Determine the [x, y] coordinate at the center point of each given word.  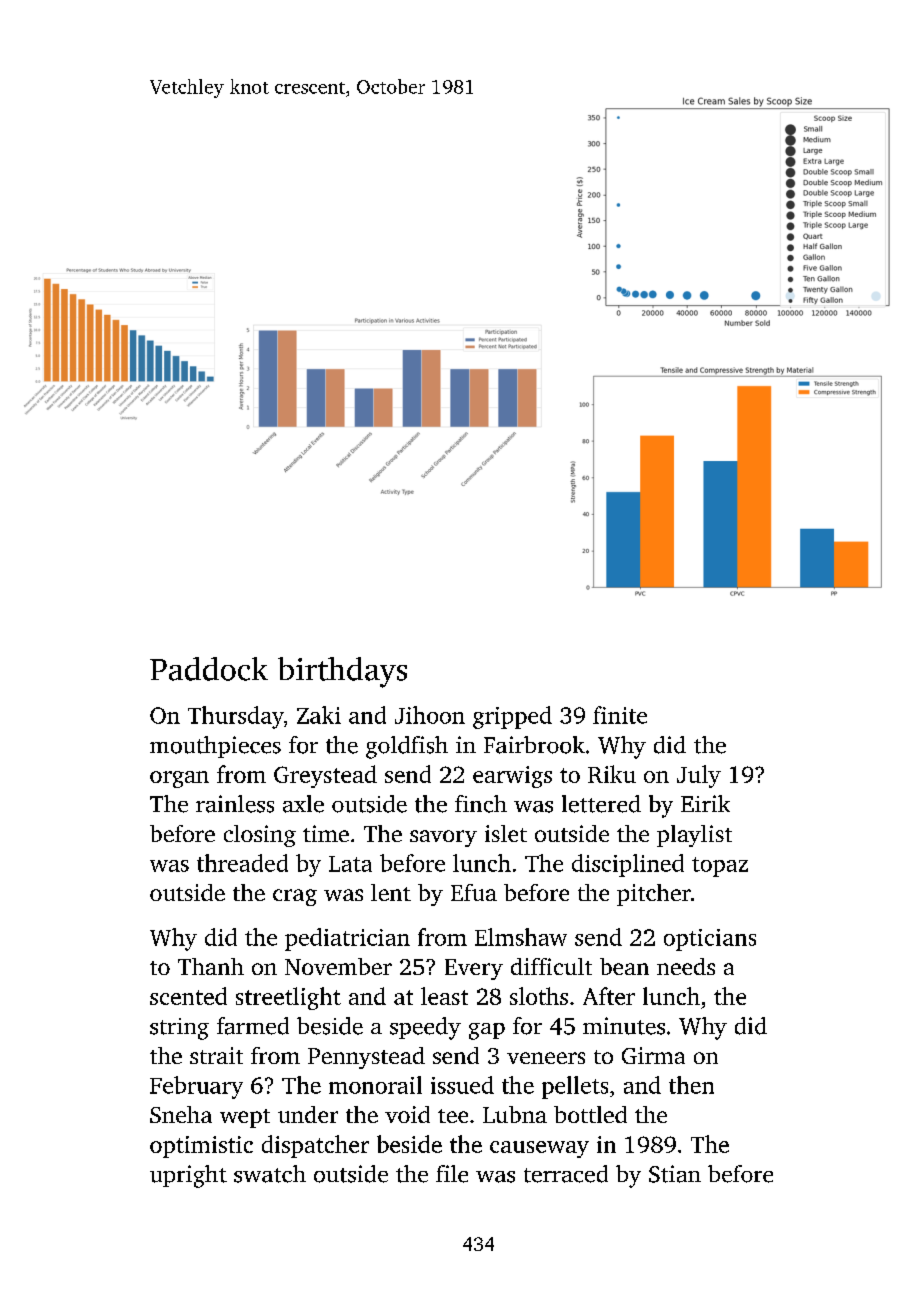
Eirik [705, 803]
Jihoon [430, 715]
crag [295, 897]
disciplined [628, 865]
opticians [710, 940]
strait [216, 1055]
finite [620, 715]
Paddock [209, 669]
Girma [653, 1055]
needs [686, 966]
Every [474, 969]
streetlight [288, 998]
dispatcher [315, 1146]
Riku [612, 774]
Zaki [319, 715]
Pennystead [366, 1058]
